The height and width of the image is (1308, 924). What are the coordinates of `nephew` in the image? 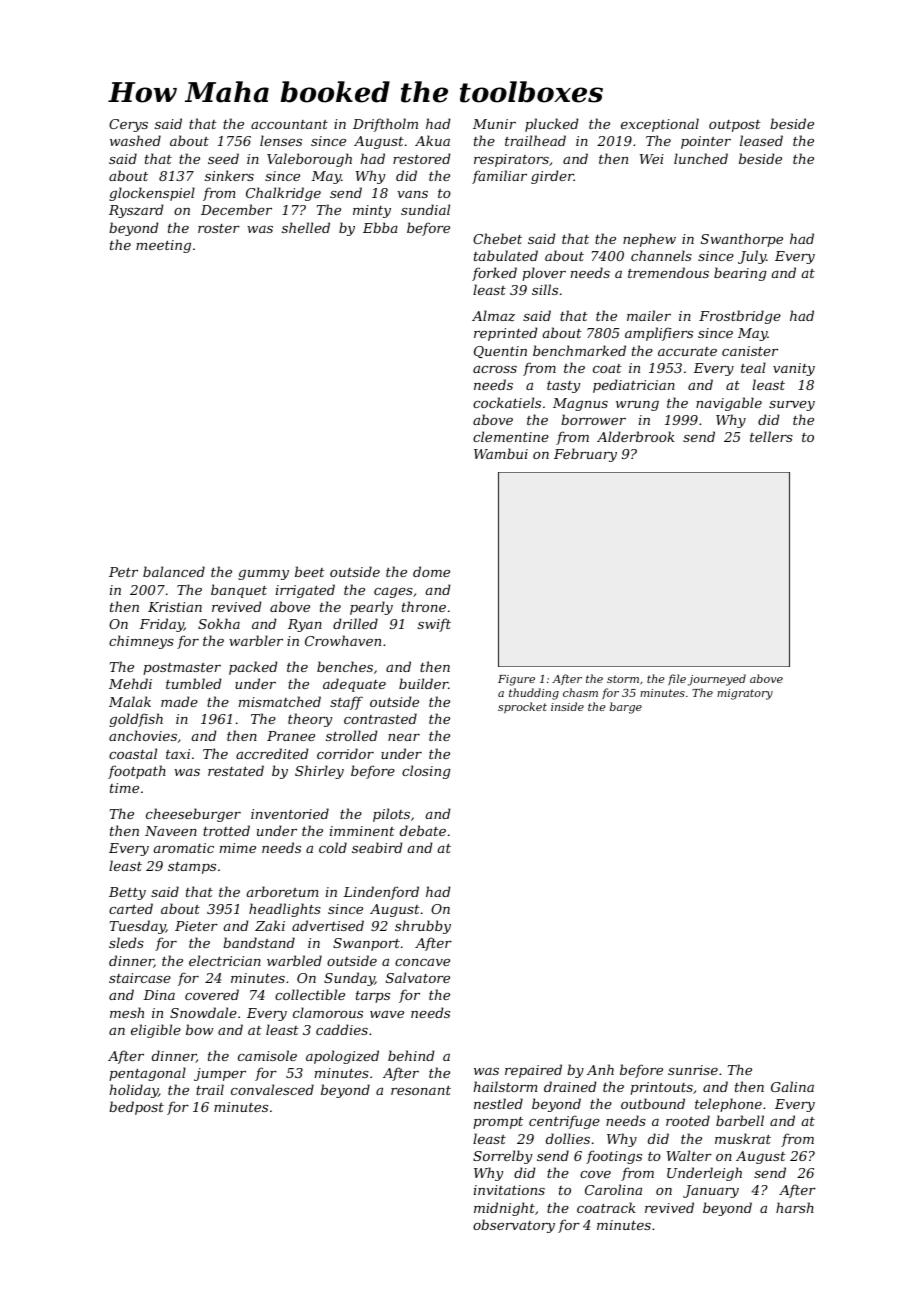 It's located at (649, 240).
